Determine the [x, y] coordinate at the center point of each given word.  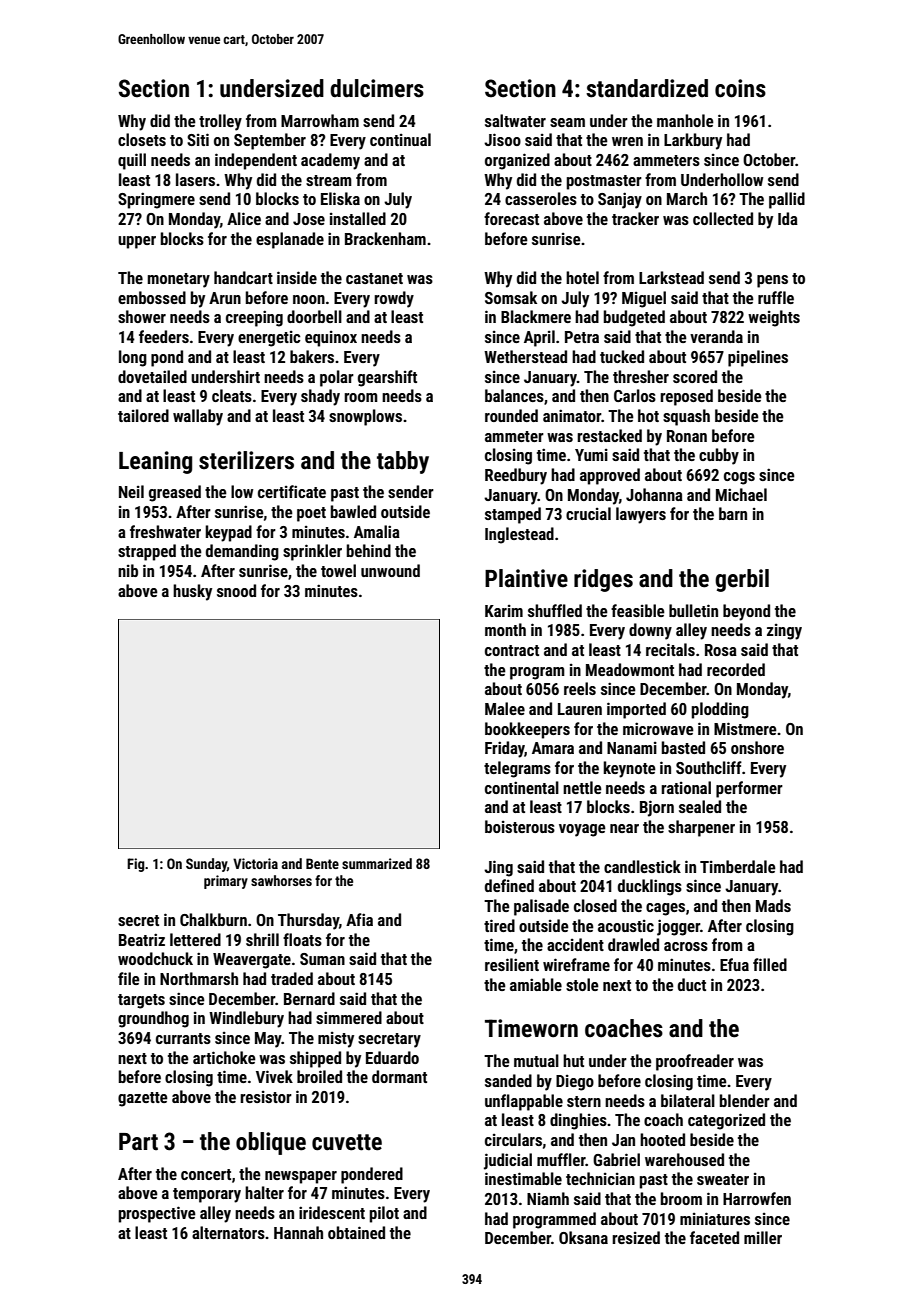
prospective [157, 1214]
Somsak [511, 297]
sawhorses [281, 880]
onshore [757, 747]
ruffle [776, 297]
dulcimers [377, 88]
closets [142, 139]
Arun [225, 298]
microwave [658, 728]
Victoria [255, 863]
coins [740, 88]
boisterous [520, 826]
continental [522, 787]
